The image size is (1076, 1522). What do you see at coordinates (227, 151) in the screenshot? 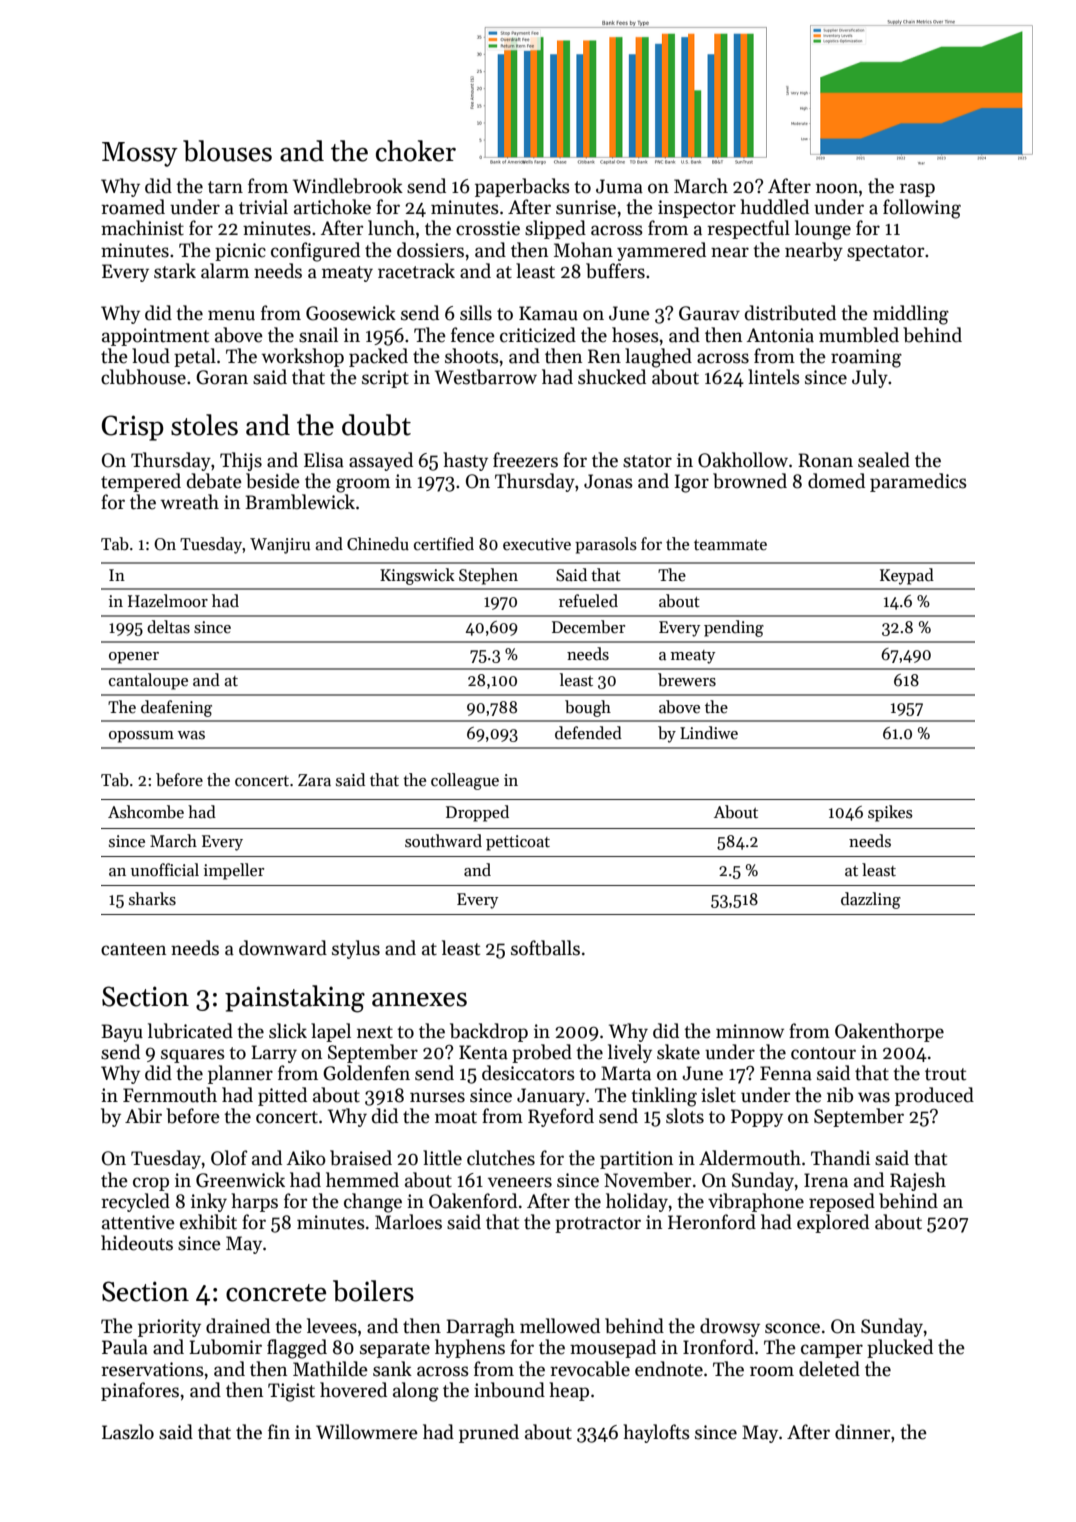
I see `blouses` at bounding box center [227, 151].
